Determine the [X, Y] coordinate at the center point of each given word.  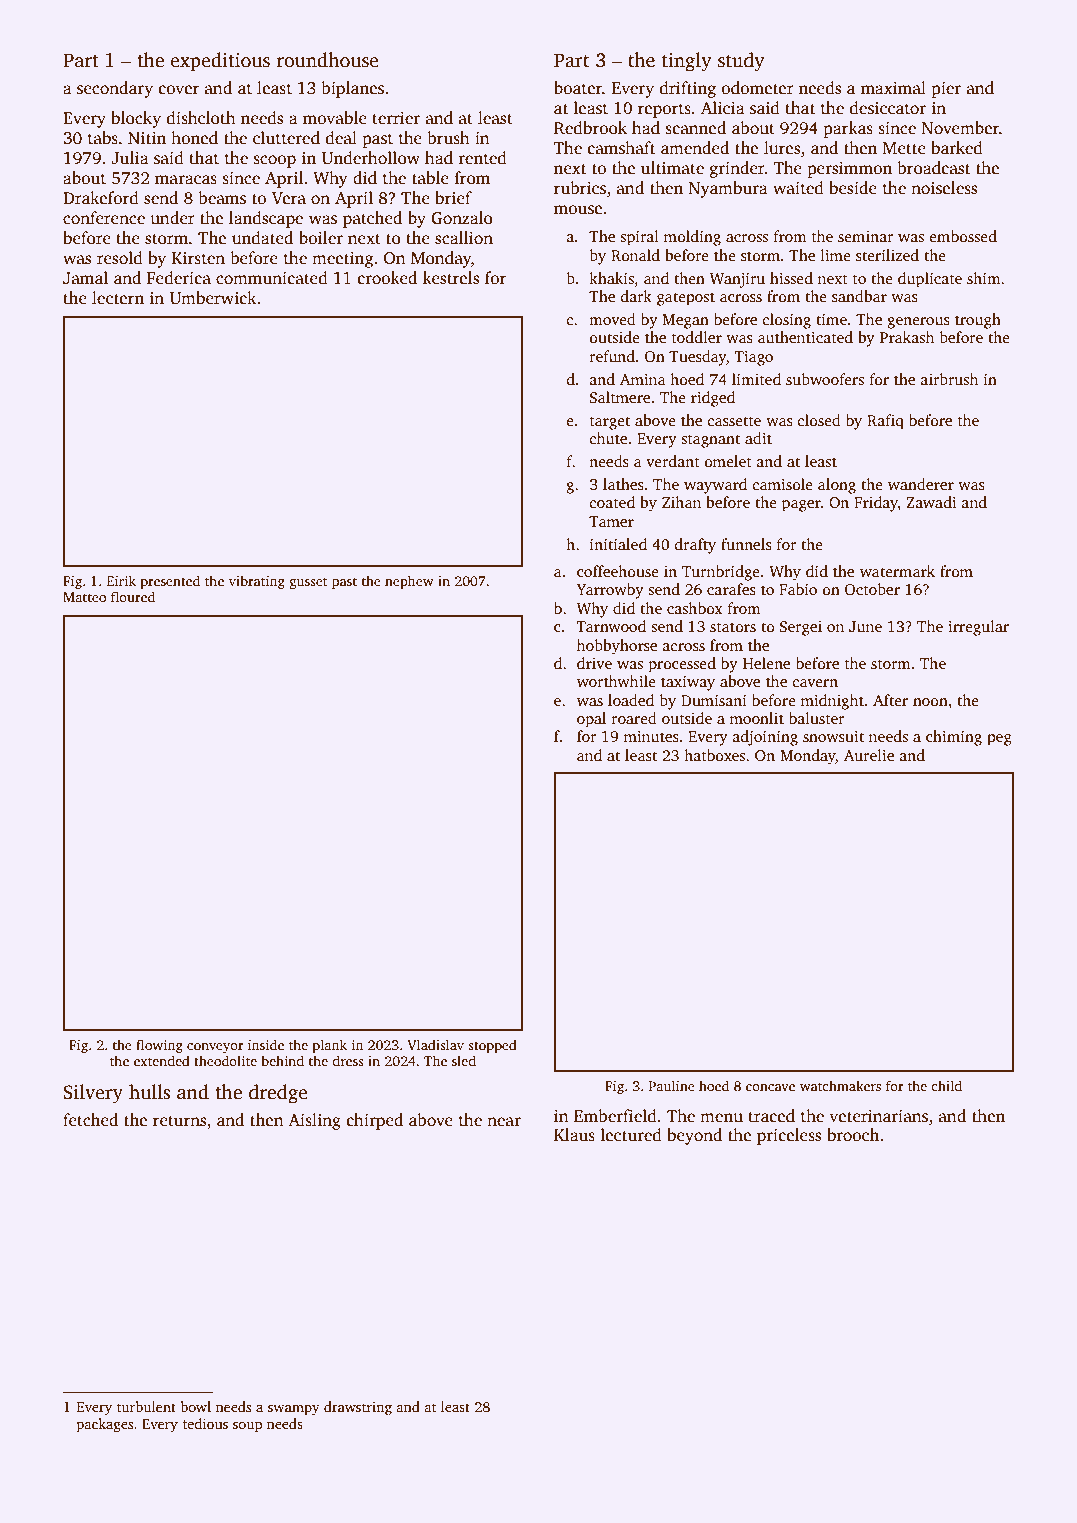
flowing [159, 1046]
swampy [294, 1410]
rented [482, 158]
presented [170, 582]
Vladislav [435, 1044]
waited [798, 188]
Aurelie [869, 755]
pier [946, 89]
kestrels [451, 278]
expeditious [220, 62]
